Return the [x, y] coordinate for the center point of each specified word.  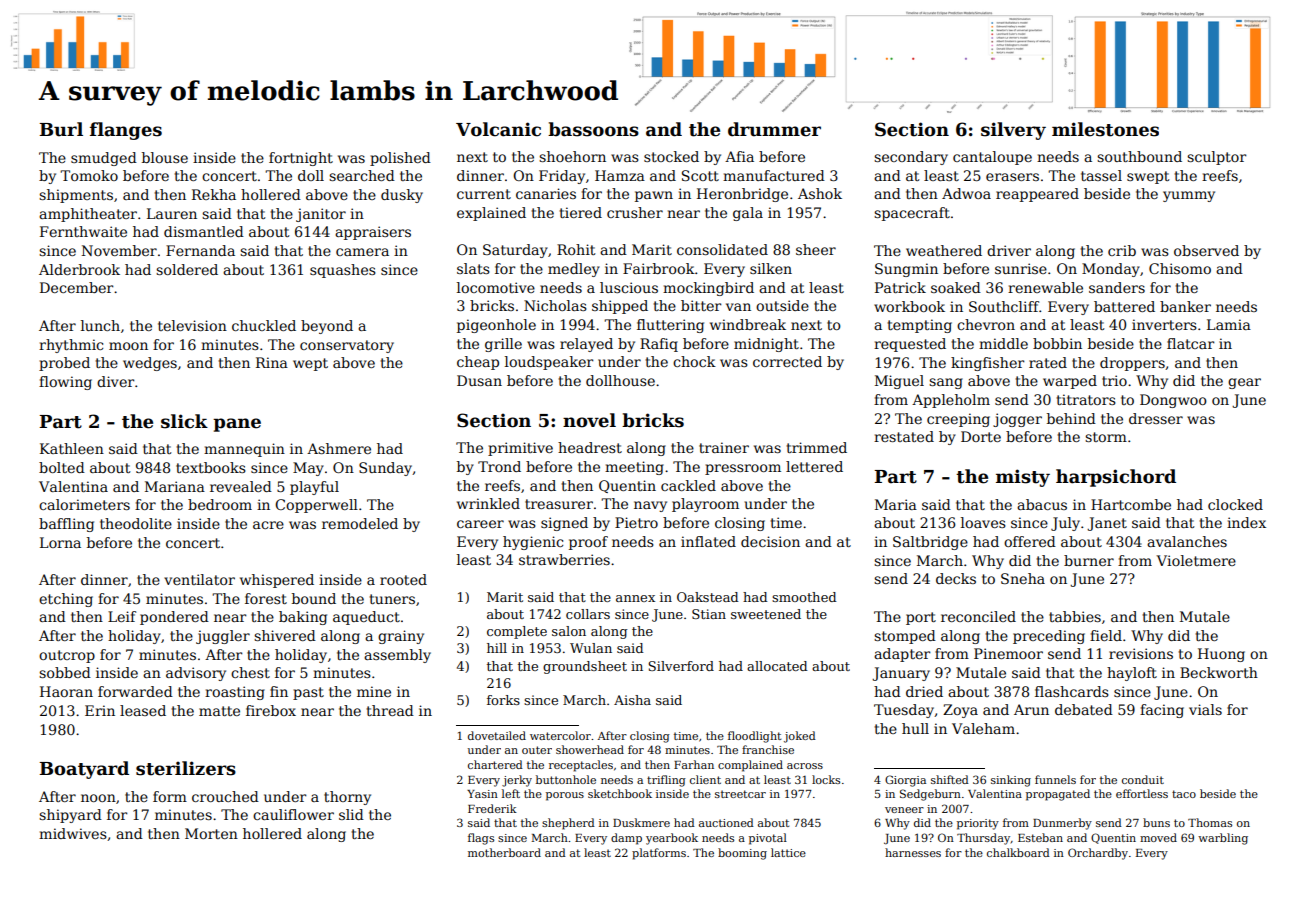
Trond [499, 466]
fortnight [301, 159]
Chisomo [1180, 268]
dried [924, 691]
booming [742, 854]
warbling [1223, 839]
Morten [211, 833]
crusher [635, 212]
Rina [272, 362]
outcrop [67, 656]
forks [503, 700]
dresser [1156, 418]
